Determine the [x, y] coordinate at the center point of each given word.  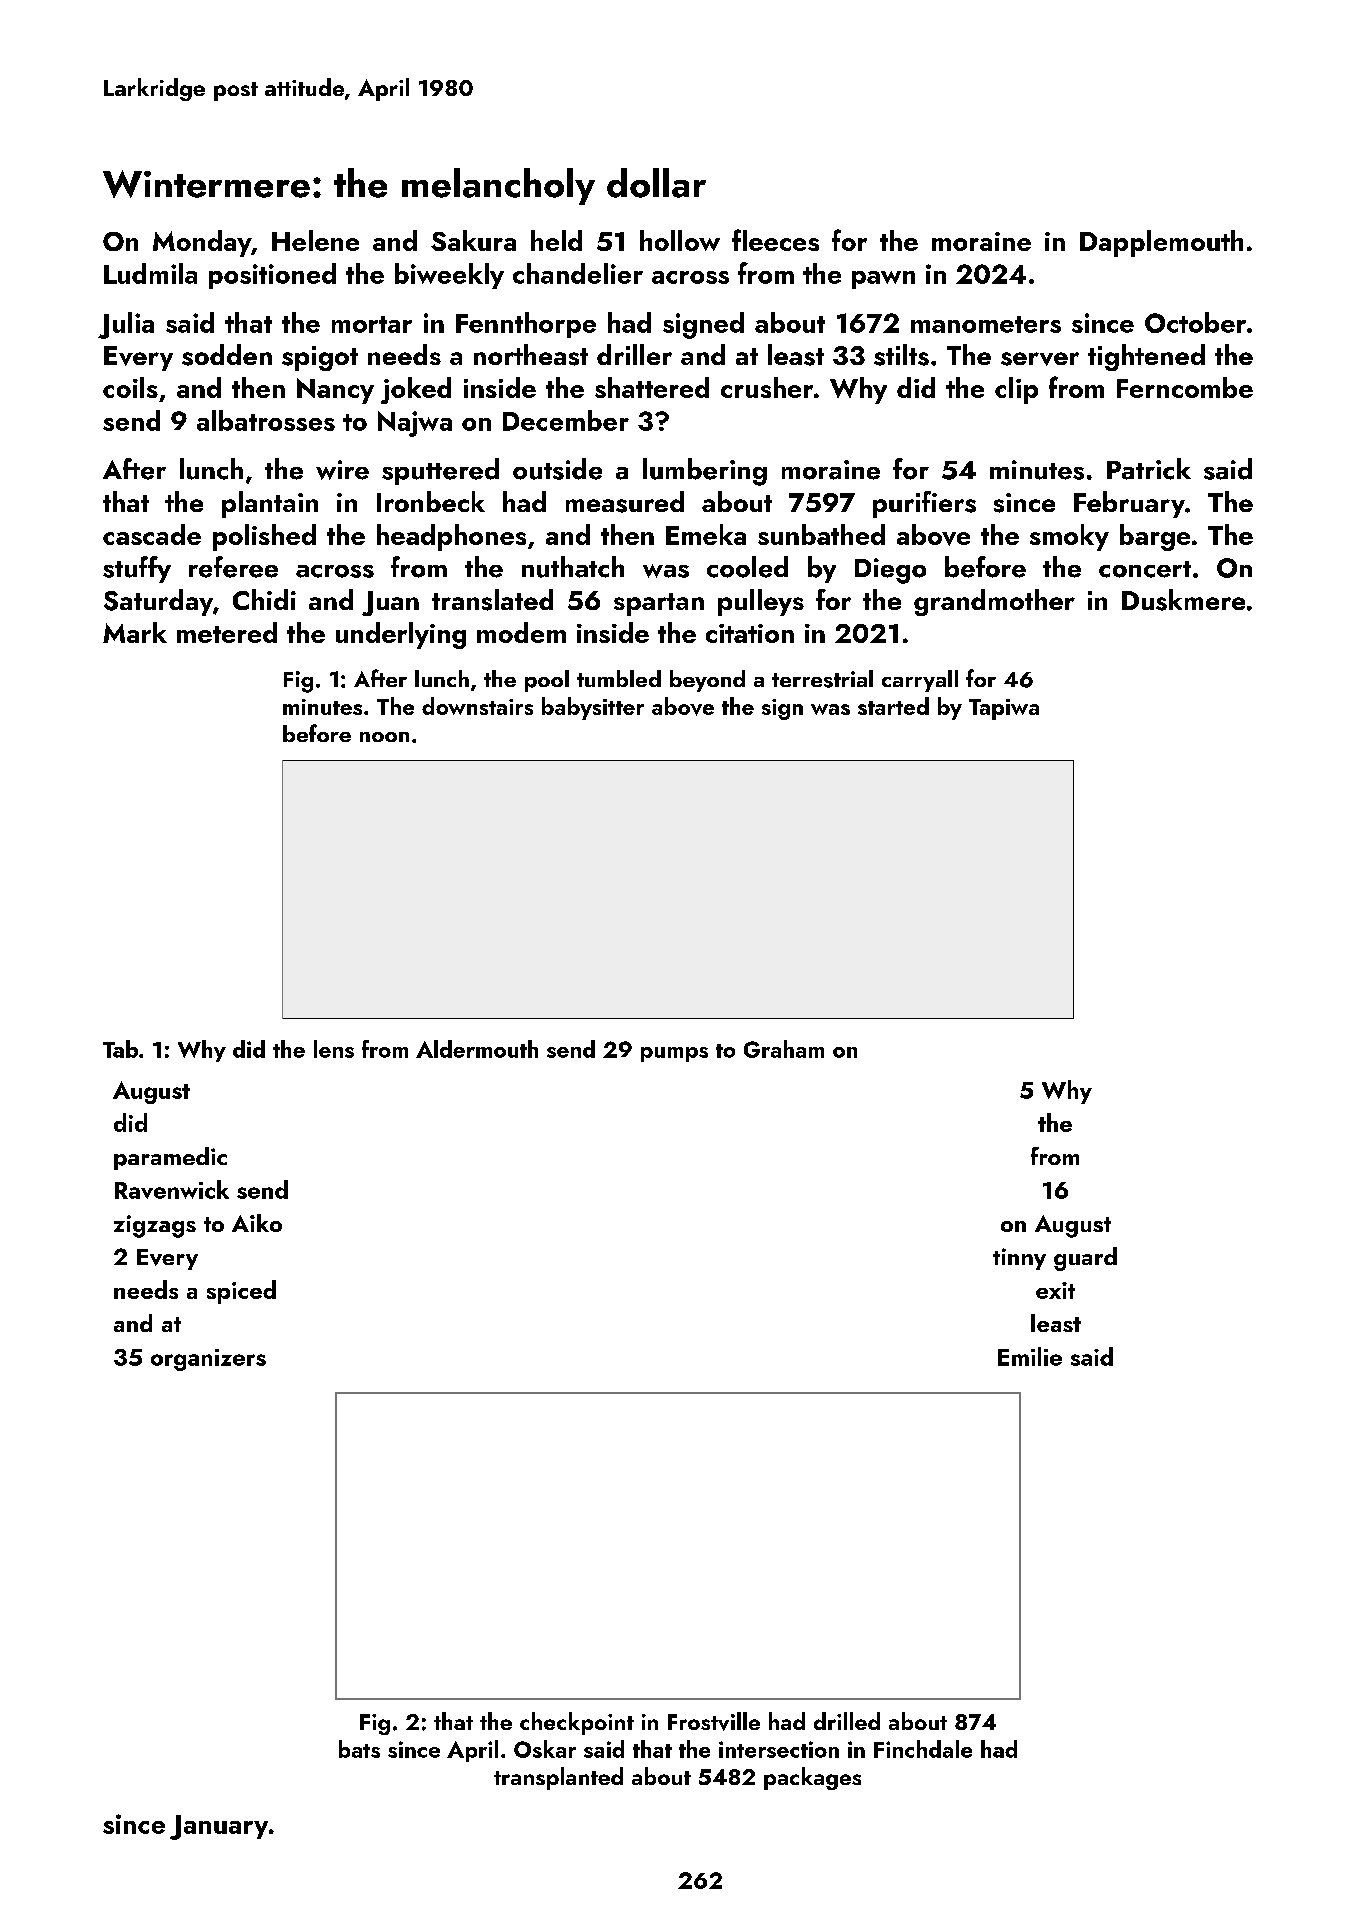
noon [384, 737]
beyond [707, 681]
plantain [270, 504]
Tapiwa [1004, 709]
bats [359, 1749]
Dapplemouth [1161, 243]
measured [625, 502]
